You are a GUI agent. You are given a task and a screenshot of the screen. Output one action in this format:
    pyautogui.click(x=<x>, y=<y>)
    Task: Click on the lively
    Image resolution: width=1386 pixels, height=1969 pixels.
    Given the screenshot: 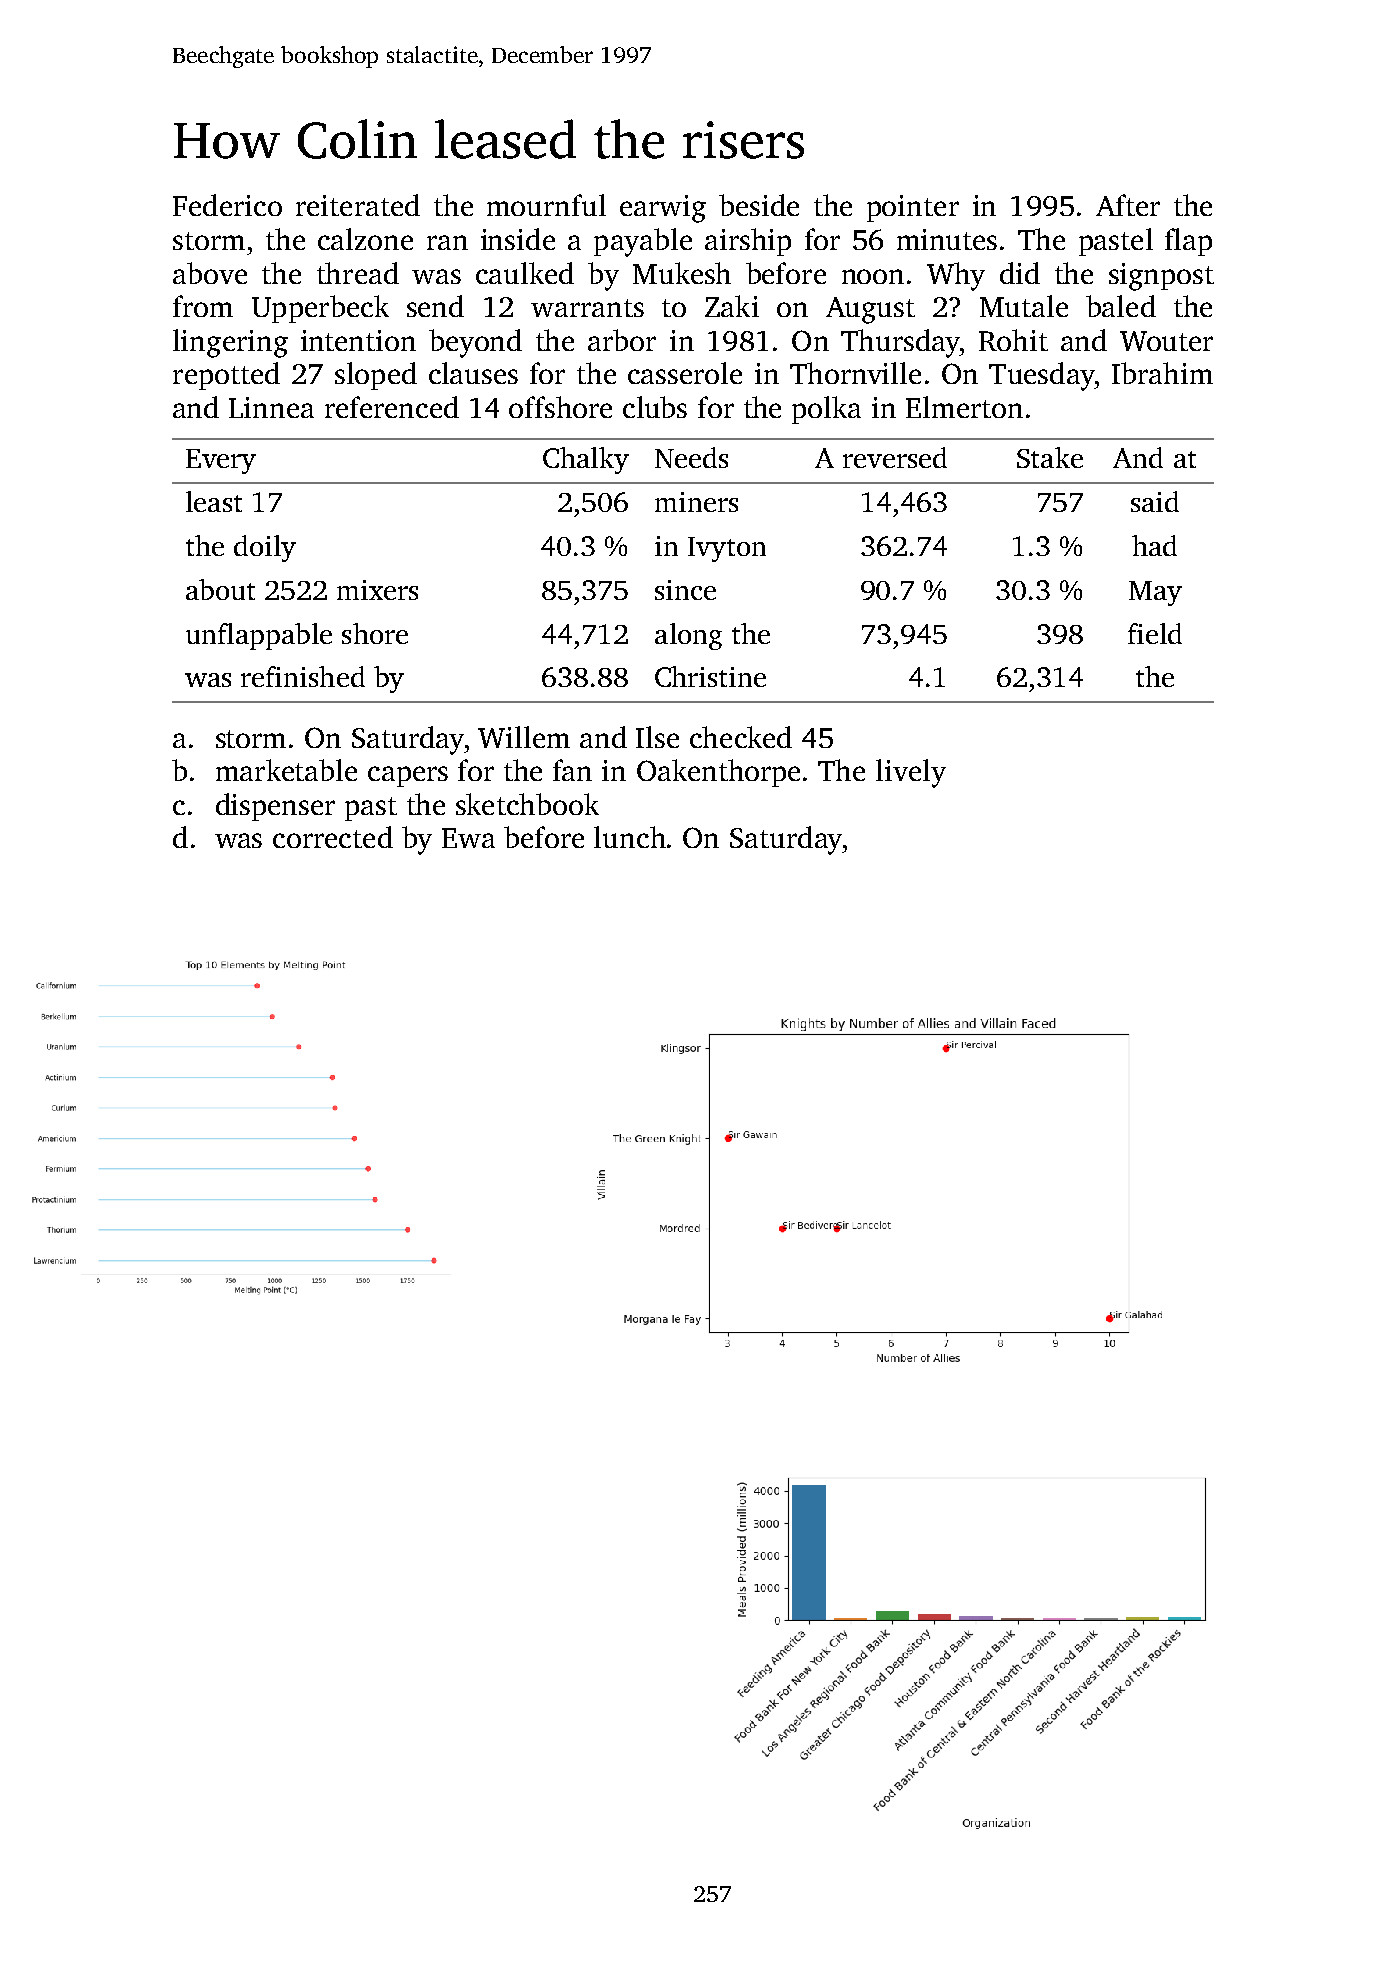 What is the action you would take?
    pyautogui.click(x=911, y=773)
